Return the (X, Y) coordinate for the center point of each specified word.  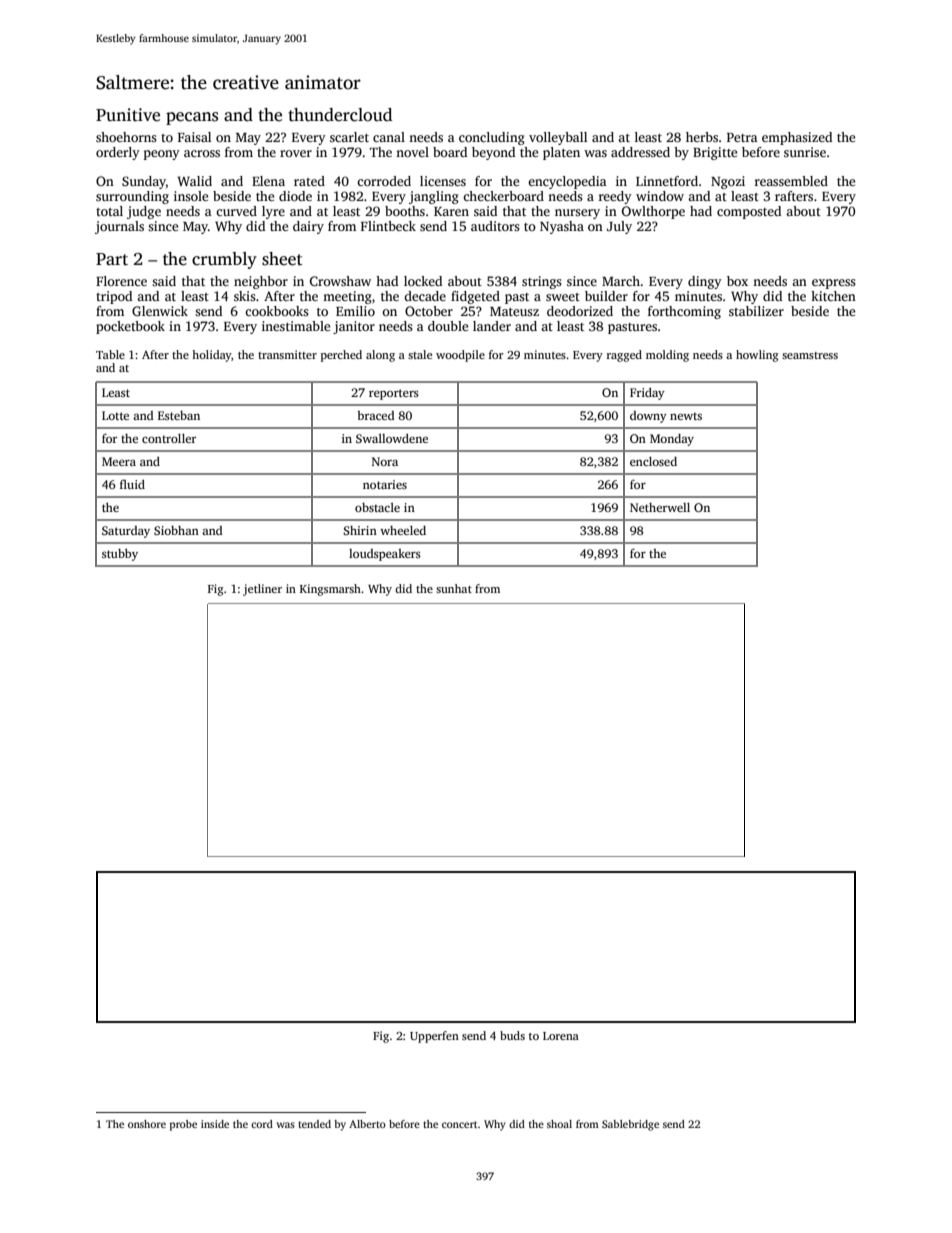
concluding (492, 138)
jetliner (262, 590)
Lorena (561, 1036)
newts (686, 416)
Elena (268, 181)
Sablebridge (630, 1125)
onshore (147, 1124)
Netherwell (660, 507)
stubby (120, 555)
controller (169, 438)
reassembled (791, 181)
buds (512, 1035)
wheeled (403, 530)
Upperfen (434, 1037)
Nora (385, 461)
